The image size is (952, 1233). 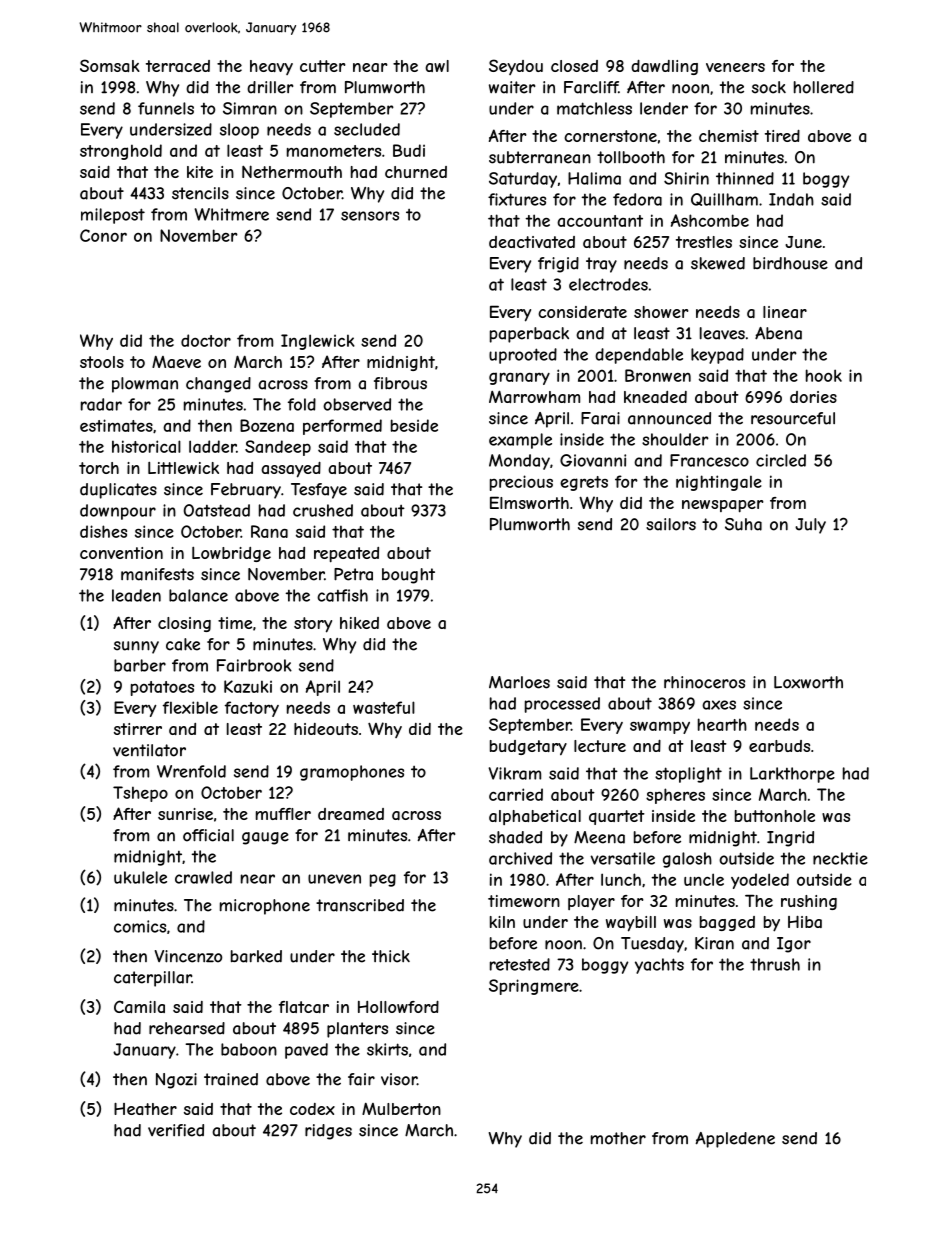 I want to click on sunrise, so click(x=185, y=814).
